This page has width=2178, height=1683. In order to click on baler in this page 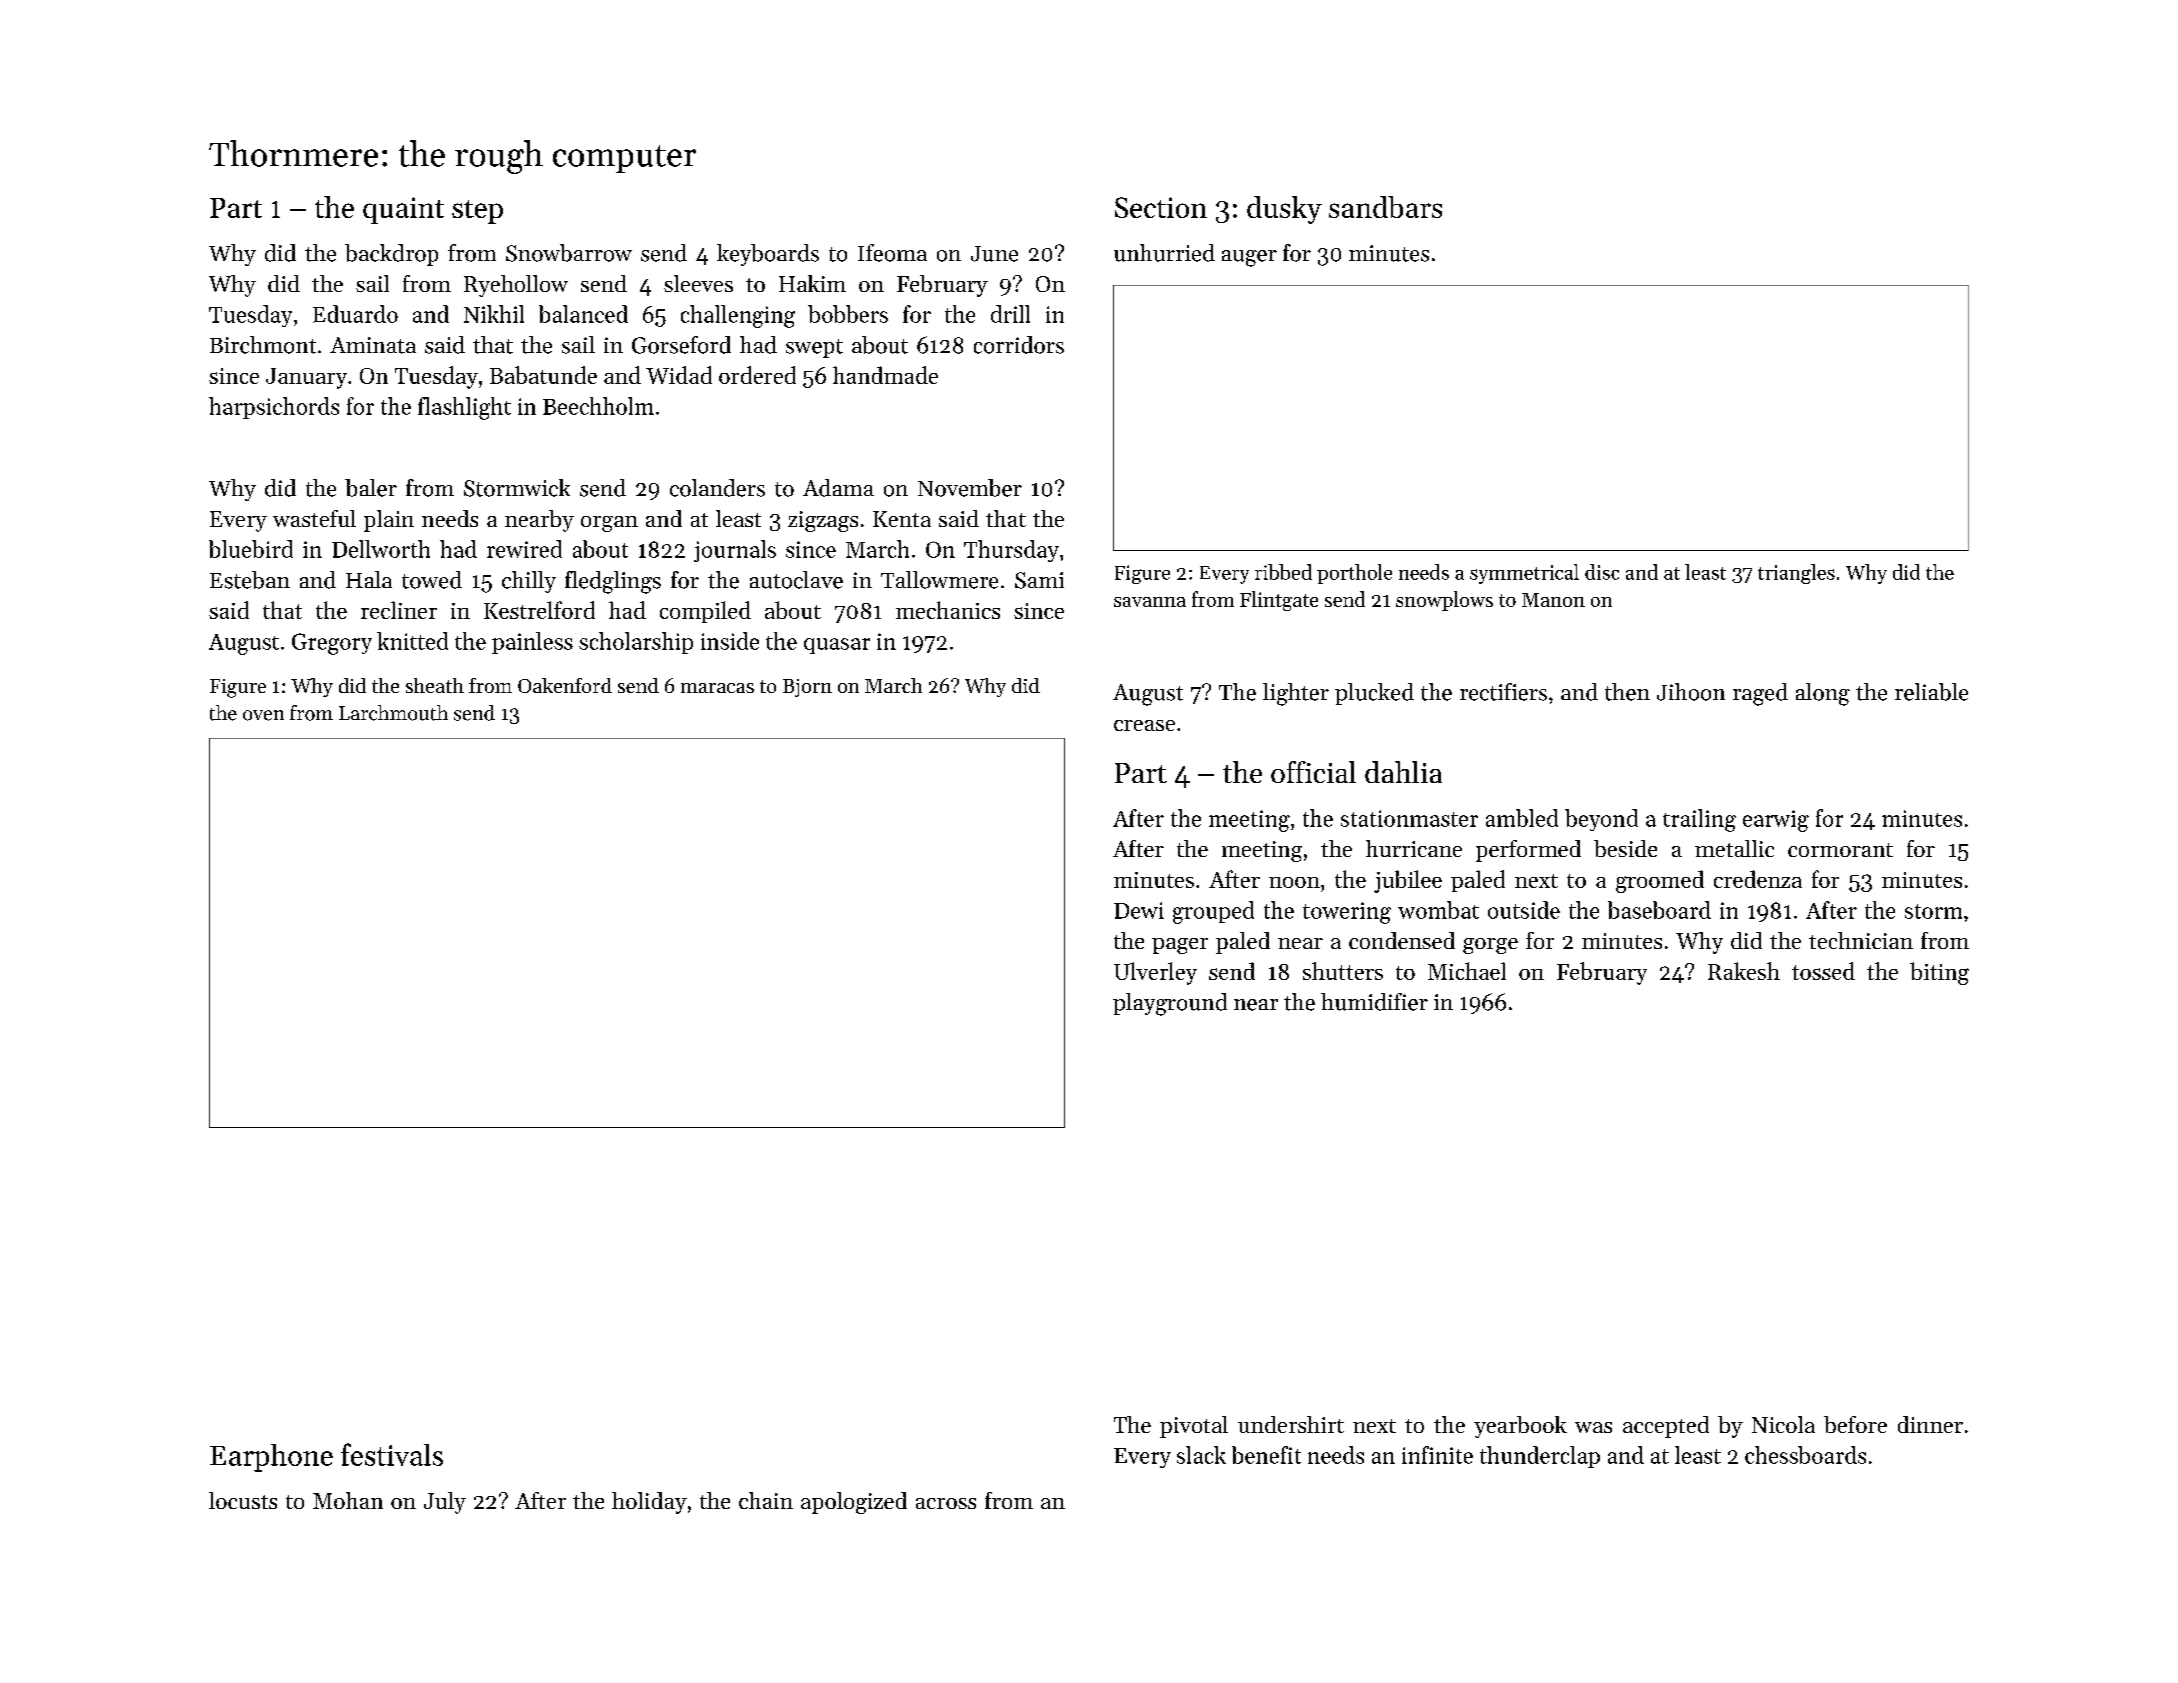, I will do `click(371, 488)`.
